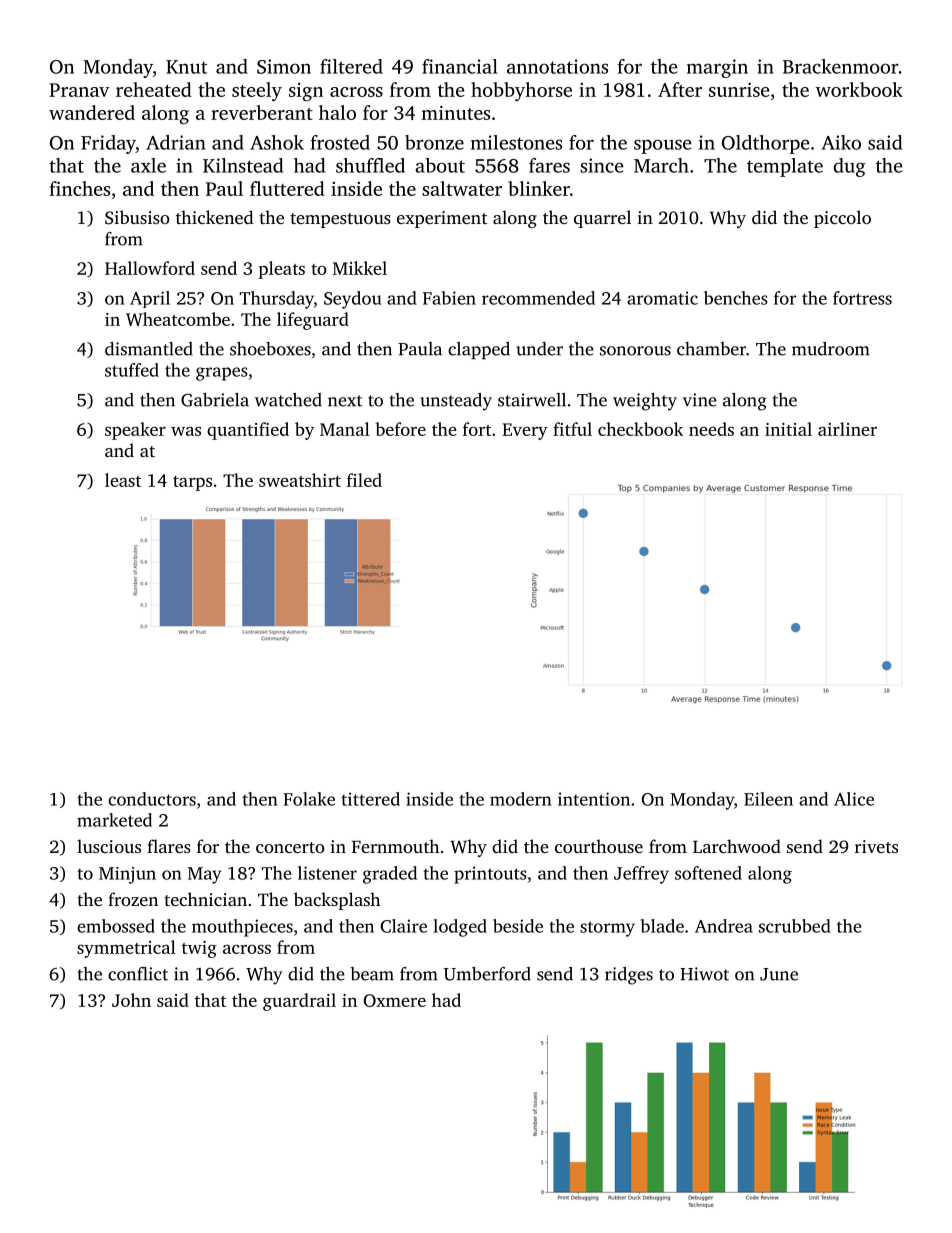 This document has height=1233, width=952. What do you see at coordinates (854, 799) in the document?
I see `Alice` at bounding box center [854, 799].
